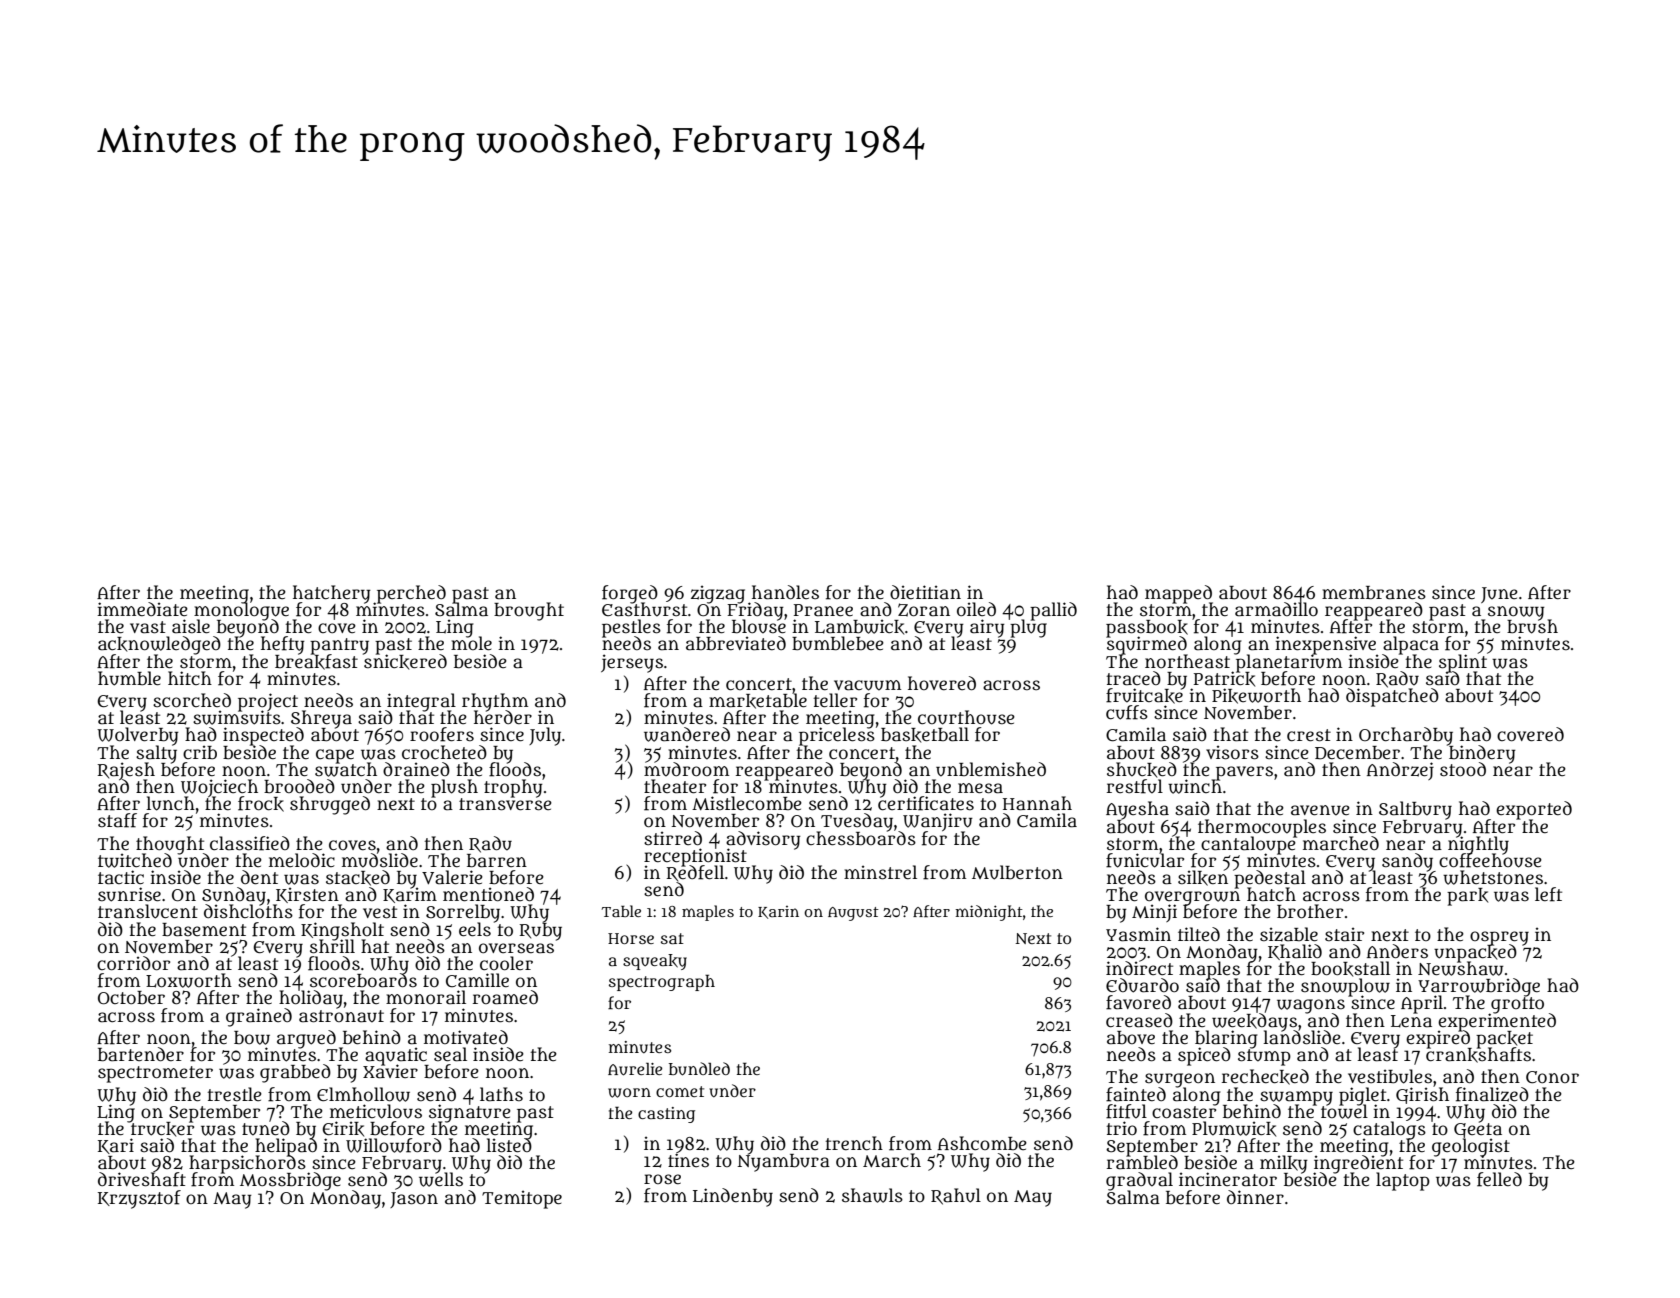 The image size is (1680, 1298). What do you see at coordinates (1392, 697) in the page?
I see `dispatched` at bounding box center [1392, 697].
